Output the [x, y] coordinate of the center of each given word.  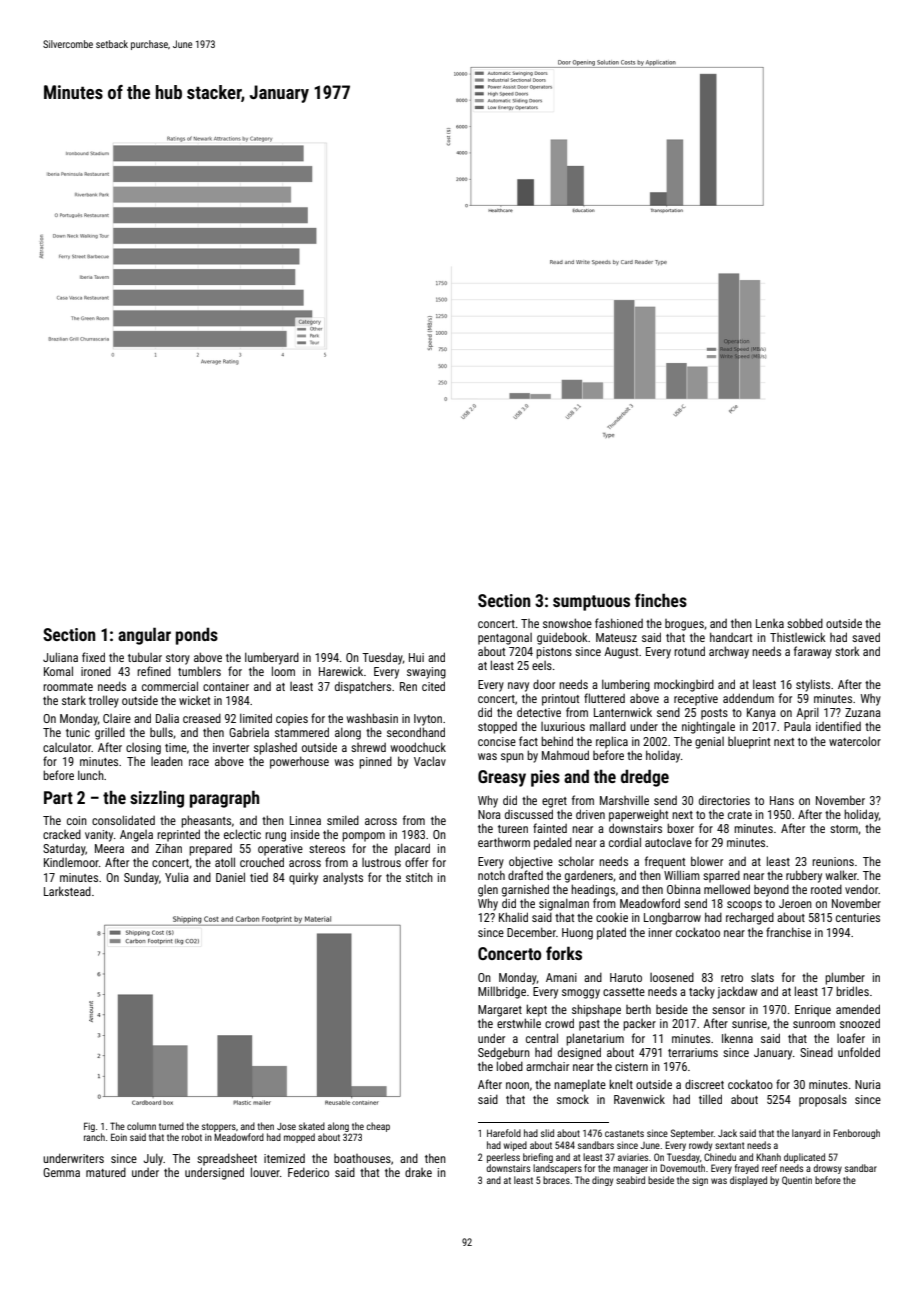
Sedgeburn [504, 1053]
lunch [91, 775]
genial [709, 743]
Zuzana [863, 712]
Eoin [119, 1137]
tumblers [199, 671]
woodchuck [418, 747]
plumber [845, 978]
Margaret [500, 1011]
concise [497, 741]
